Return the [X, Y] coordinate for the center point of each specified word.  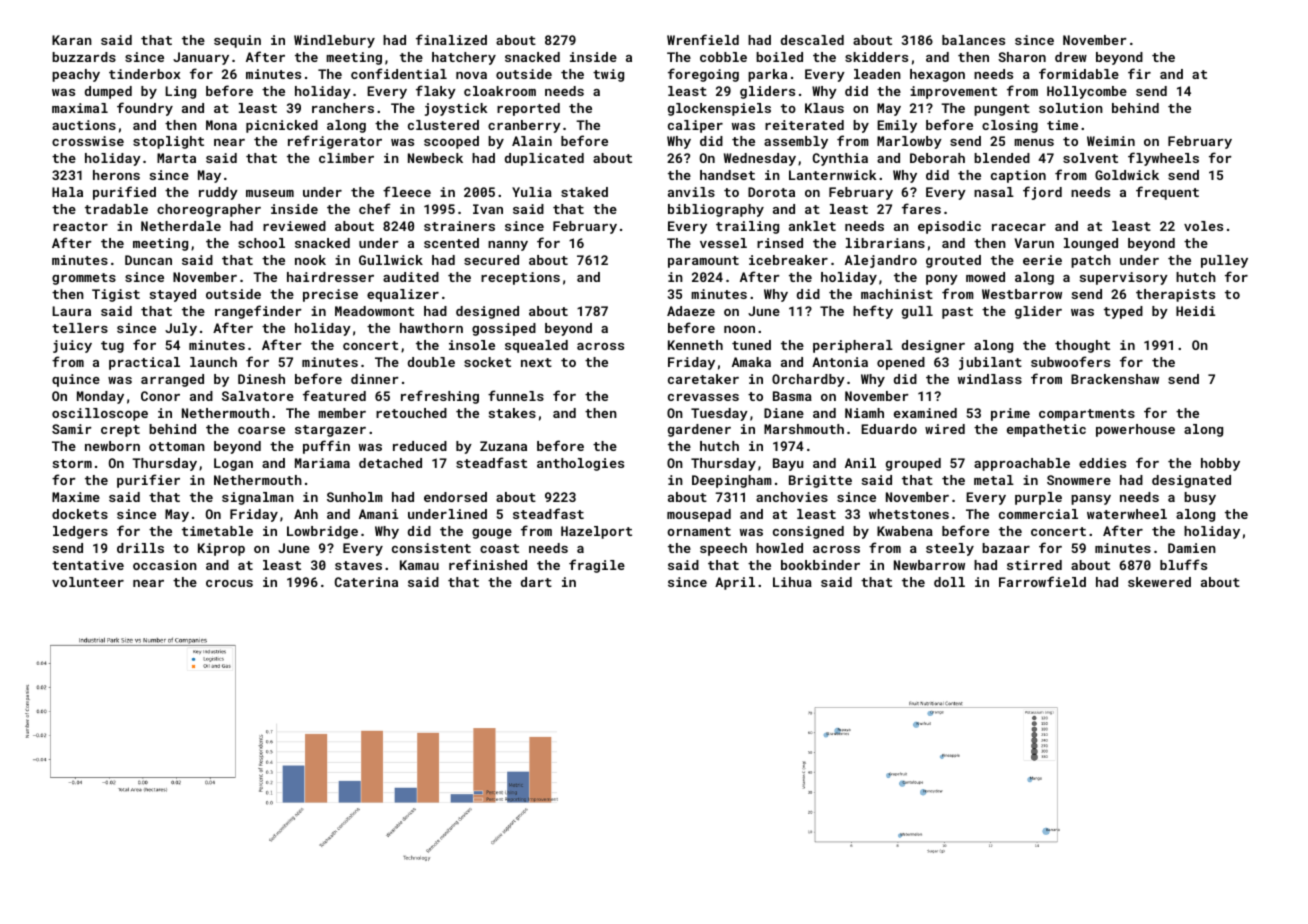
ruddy [218, 193]
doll [949, 582]
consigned [808, 532]
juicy [72, 346]
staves [358, 565]
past [957, 313]
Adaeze [691, 311]
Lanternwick [832, 175]
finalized [451, 39]
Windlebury [334, 41]
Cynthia [840, 159]
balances [973, 40]
